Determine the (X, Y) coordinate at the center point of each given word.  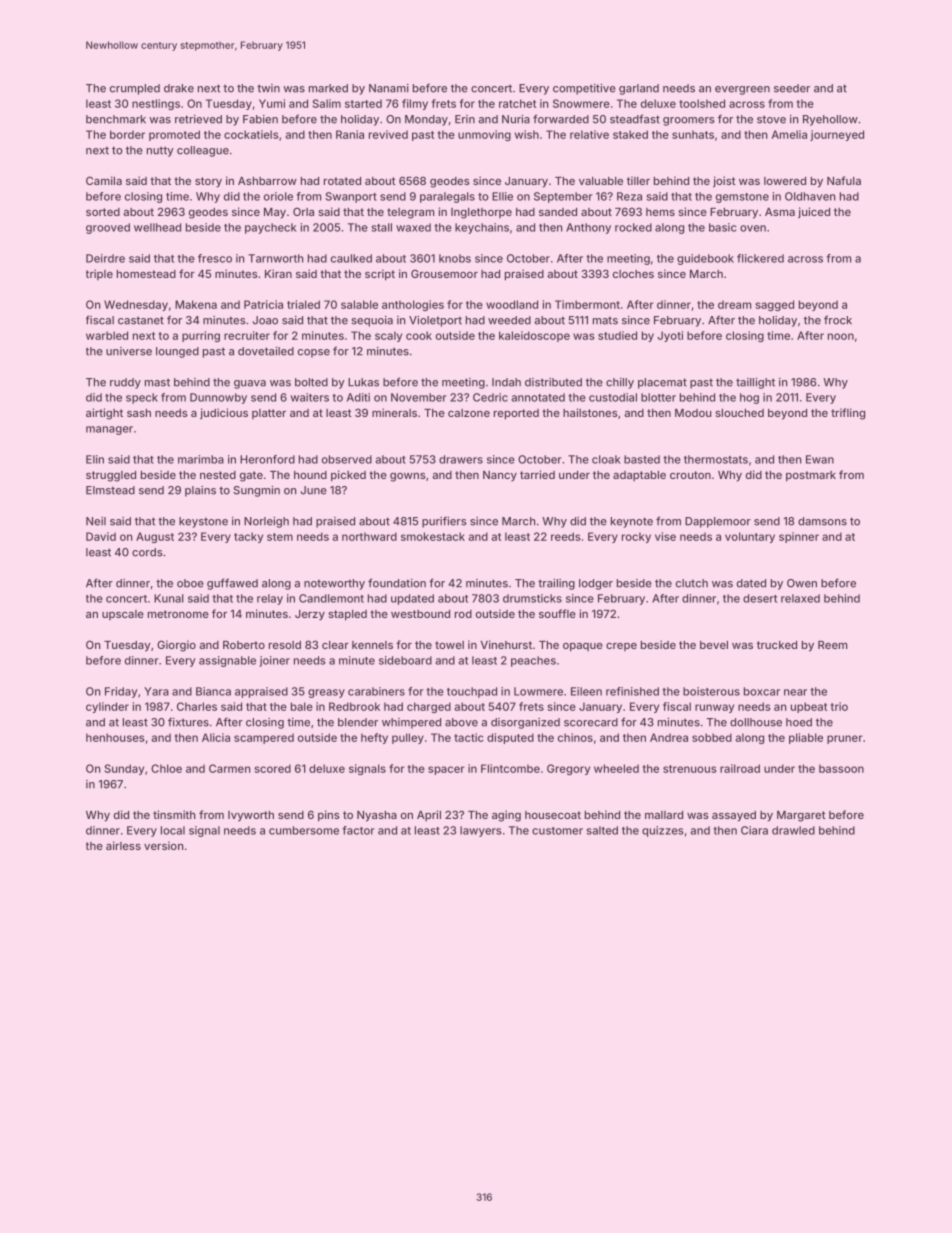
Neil (96, 521)
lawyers (481, 831)
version (163, 845)
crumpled (135, 89)
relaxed (800, 598)
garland (639, 89)
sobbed (712, 737)
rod (463, 614)
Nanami (389, 88)
